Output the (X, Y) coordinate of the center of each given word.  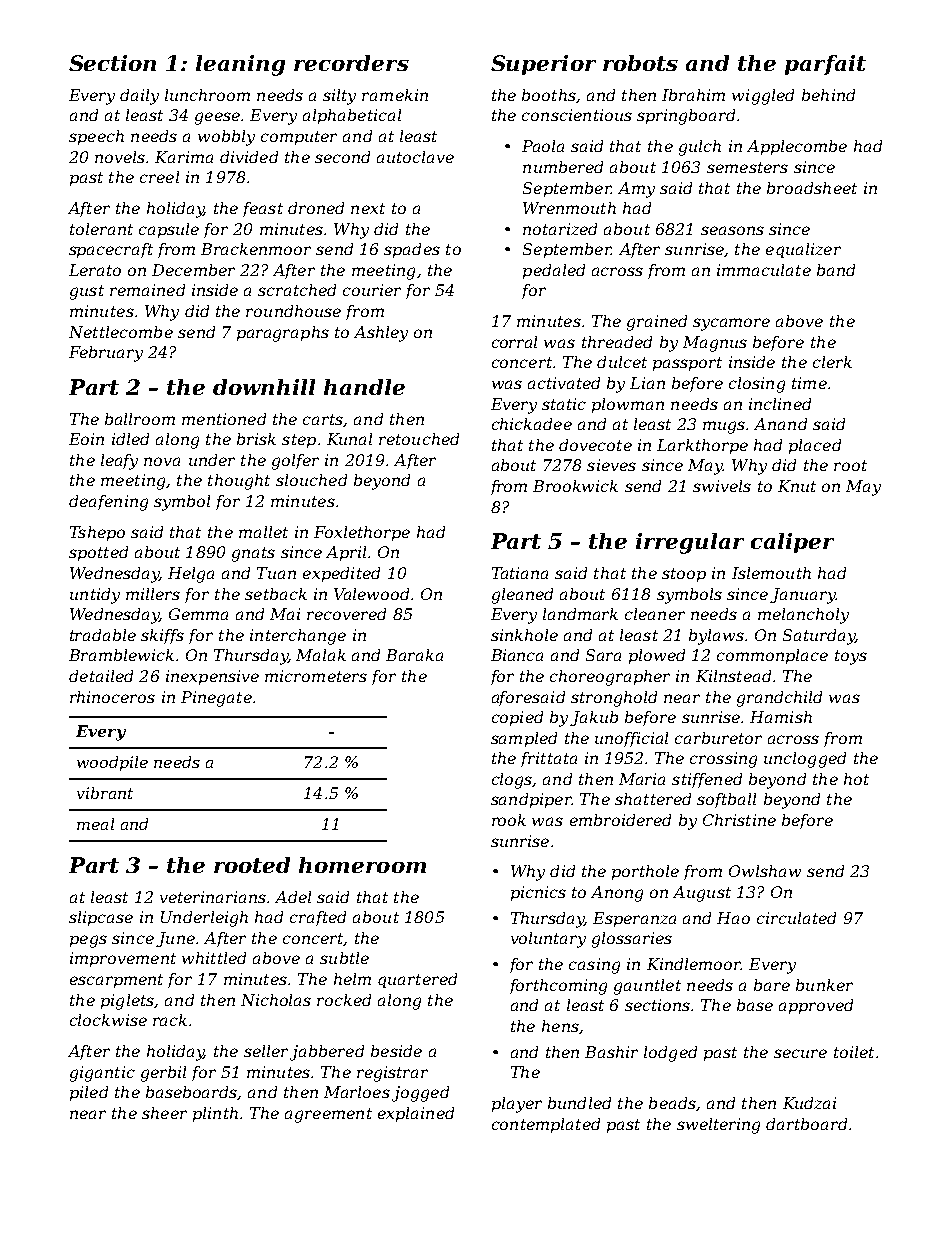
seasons (732, 230)
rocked (344, 1000)
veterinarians (213, 897)
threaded (617, 342)
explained (416, 1114)
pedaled (554, 271)
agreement (328, 1115)
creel (159, 177)
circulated (796, 918)
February (106, 354)
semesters (747, 167)
